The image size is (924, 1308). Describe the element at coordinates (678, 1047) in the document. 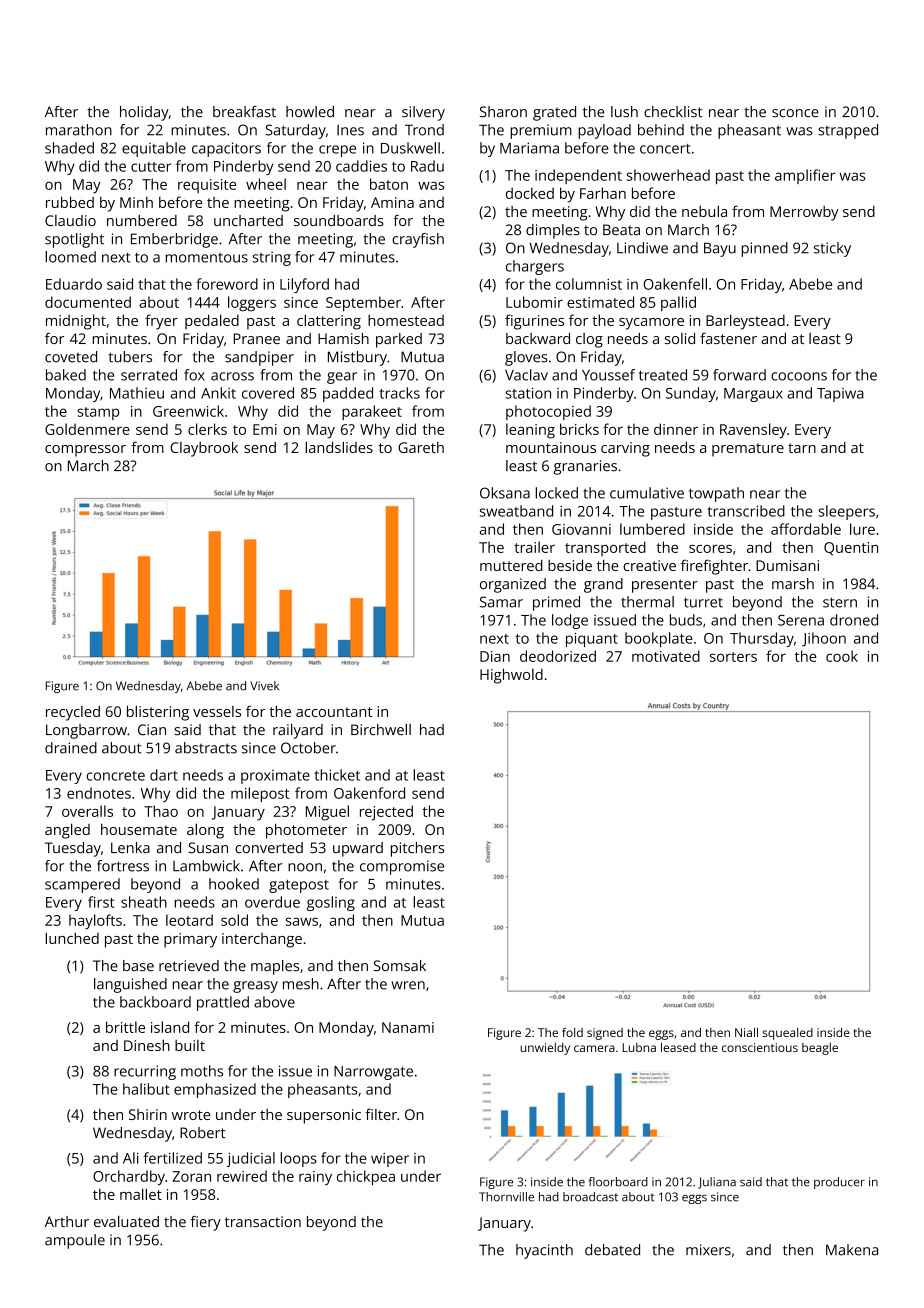

I see `leased` at that location.
